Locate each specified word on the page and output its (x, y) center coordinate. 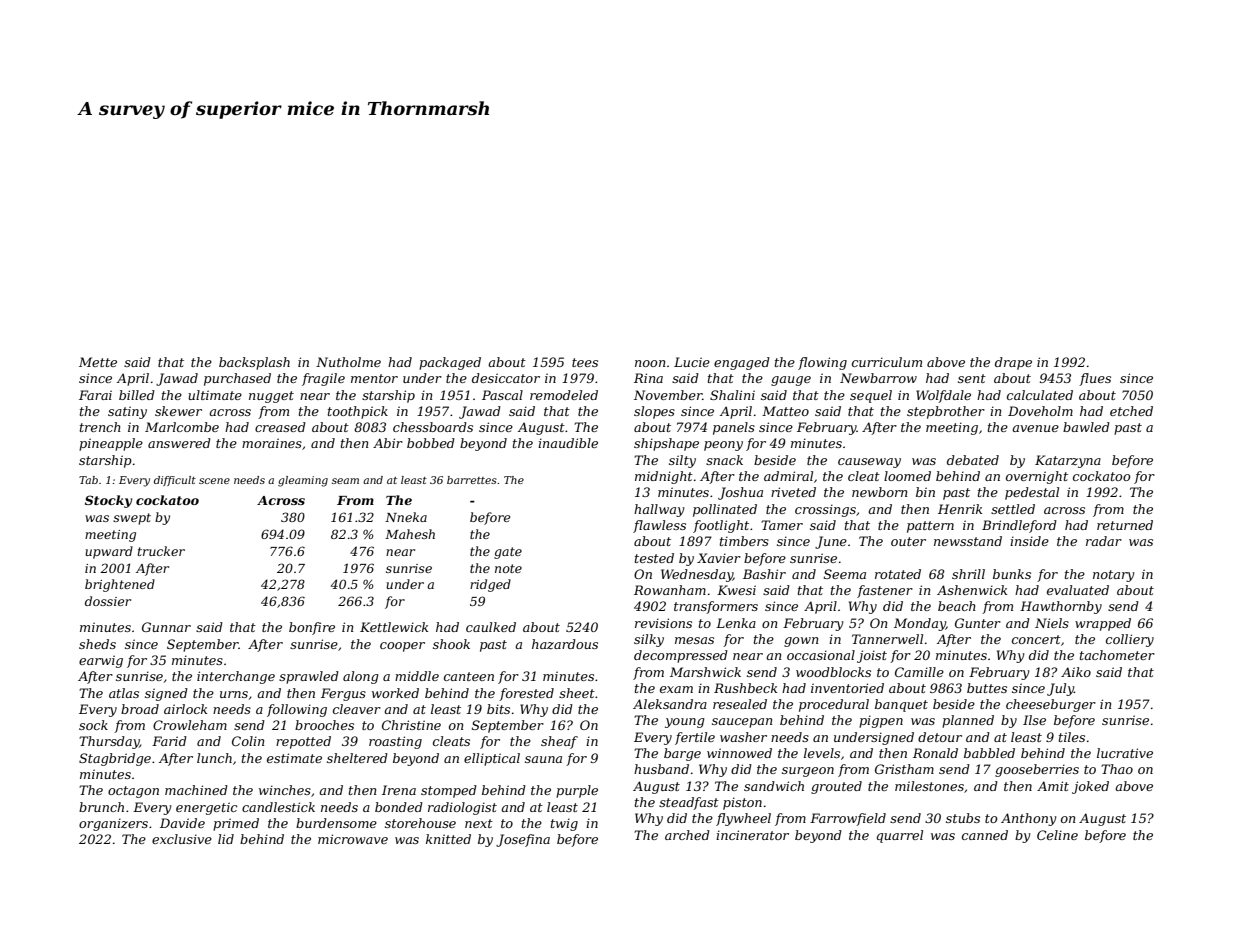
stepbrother (946, 412)
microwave (353, 839)
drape (1013, 363)
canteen (469, 676)
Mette (98, 362)
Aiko (1076, 672)
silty (682, 461)
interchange (236, 677)
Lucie (692, 362)
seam (345, 481)
